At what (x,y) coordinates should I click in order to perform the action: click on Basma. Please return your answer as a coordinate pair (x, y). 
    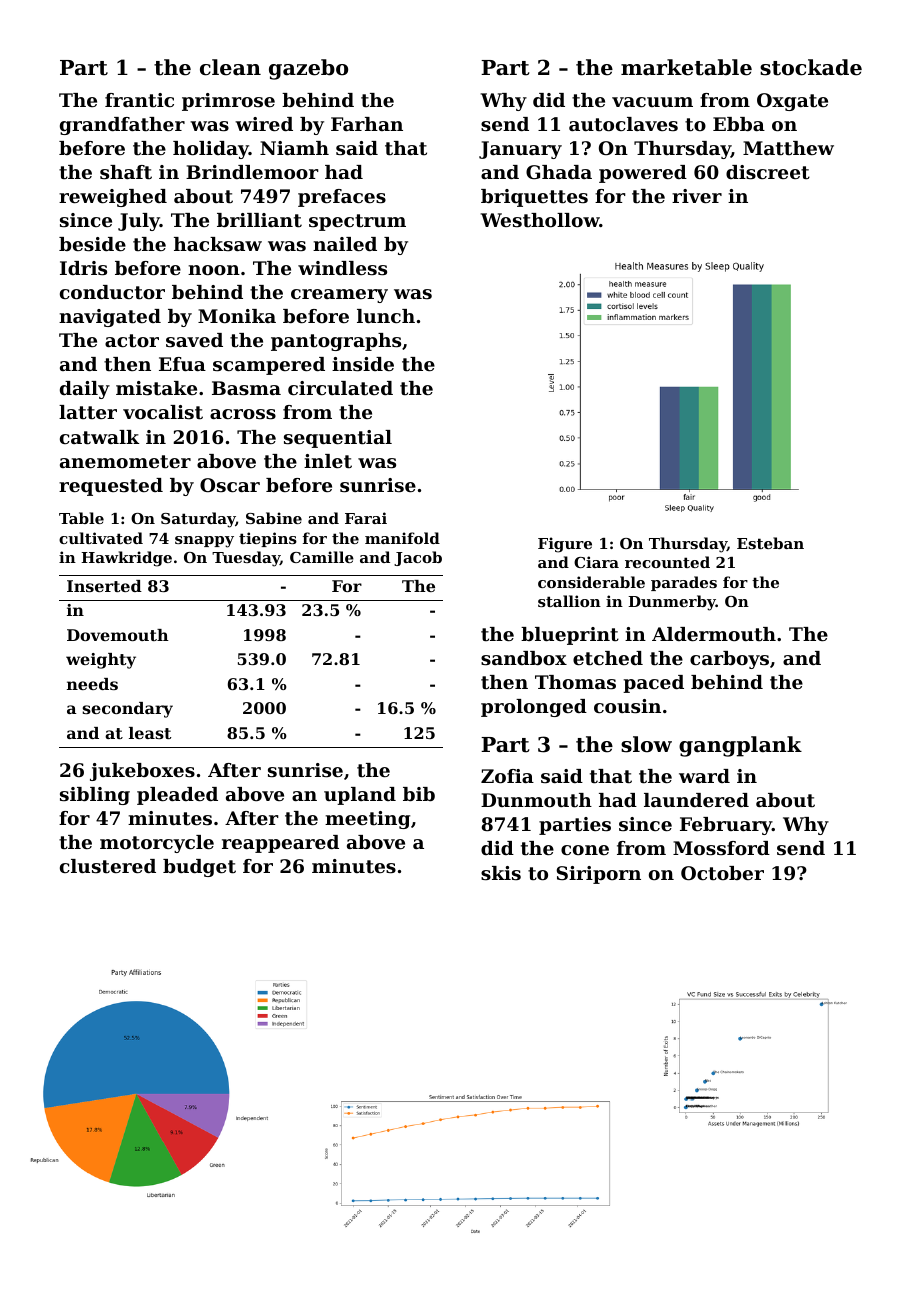
    Looking at the image, I should click on (246, 388).
